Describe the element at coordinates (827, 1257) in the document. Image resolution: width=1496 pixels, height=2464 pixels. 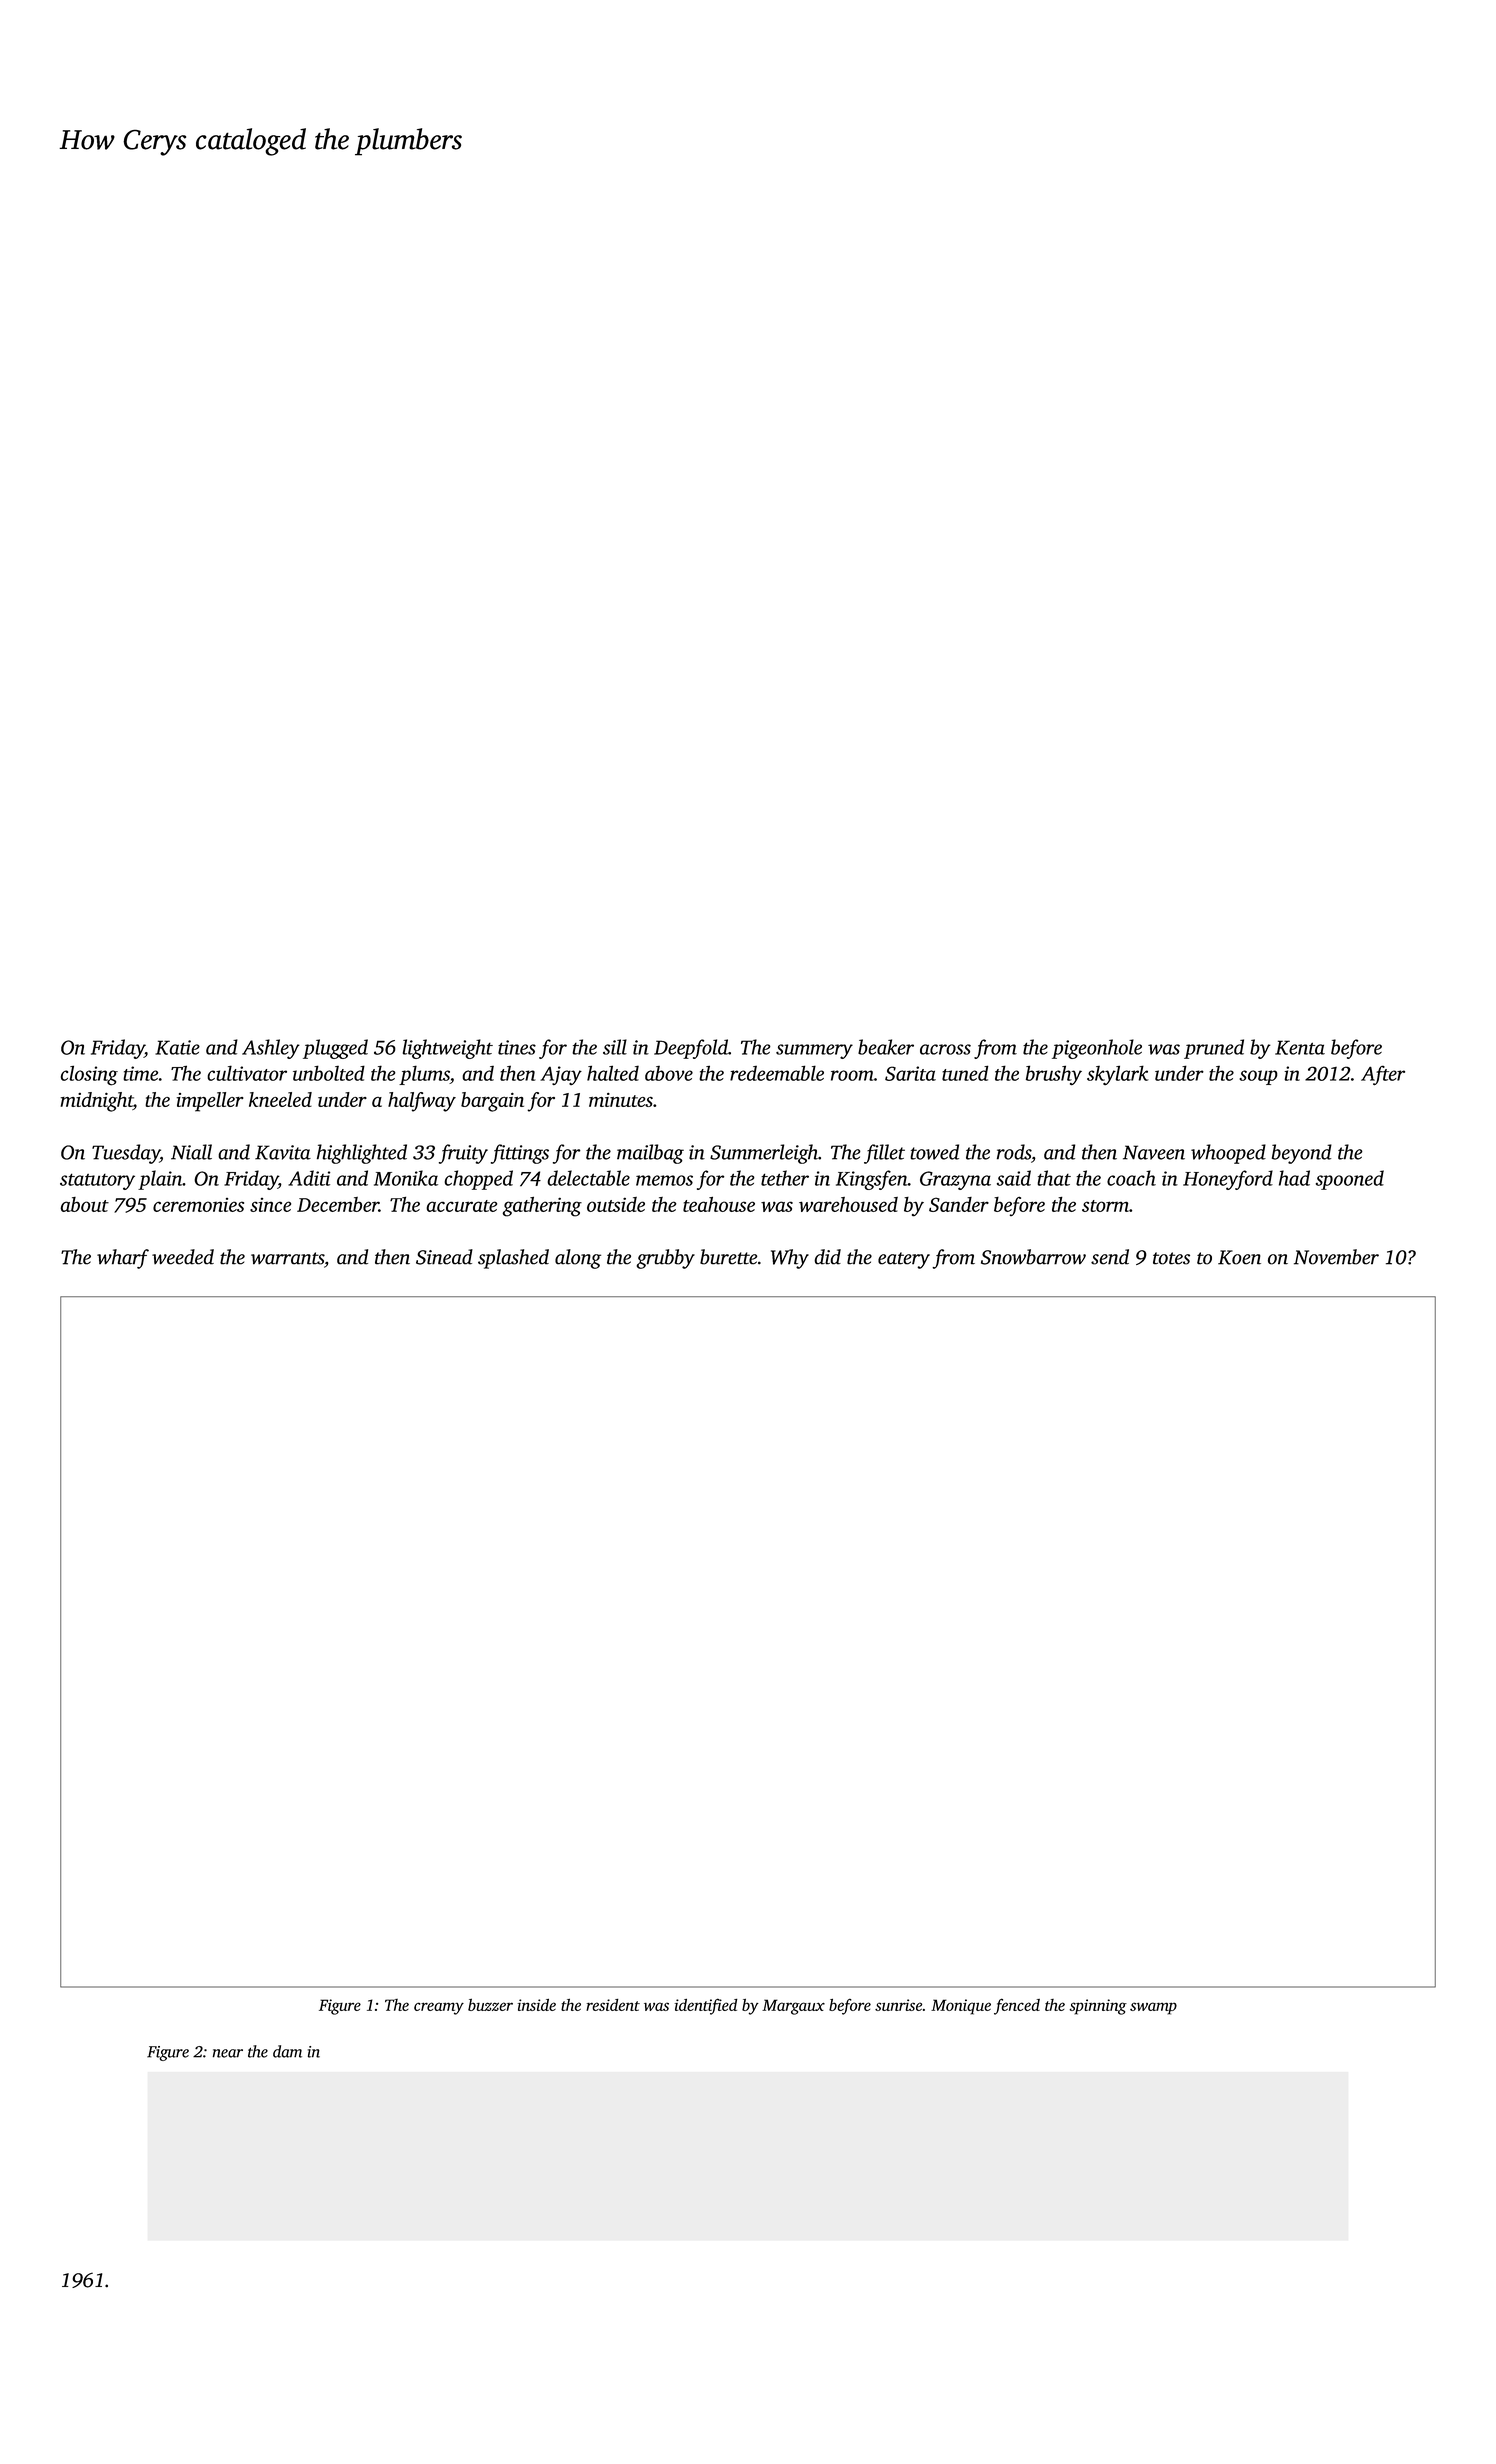
I see `did` at that location.
